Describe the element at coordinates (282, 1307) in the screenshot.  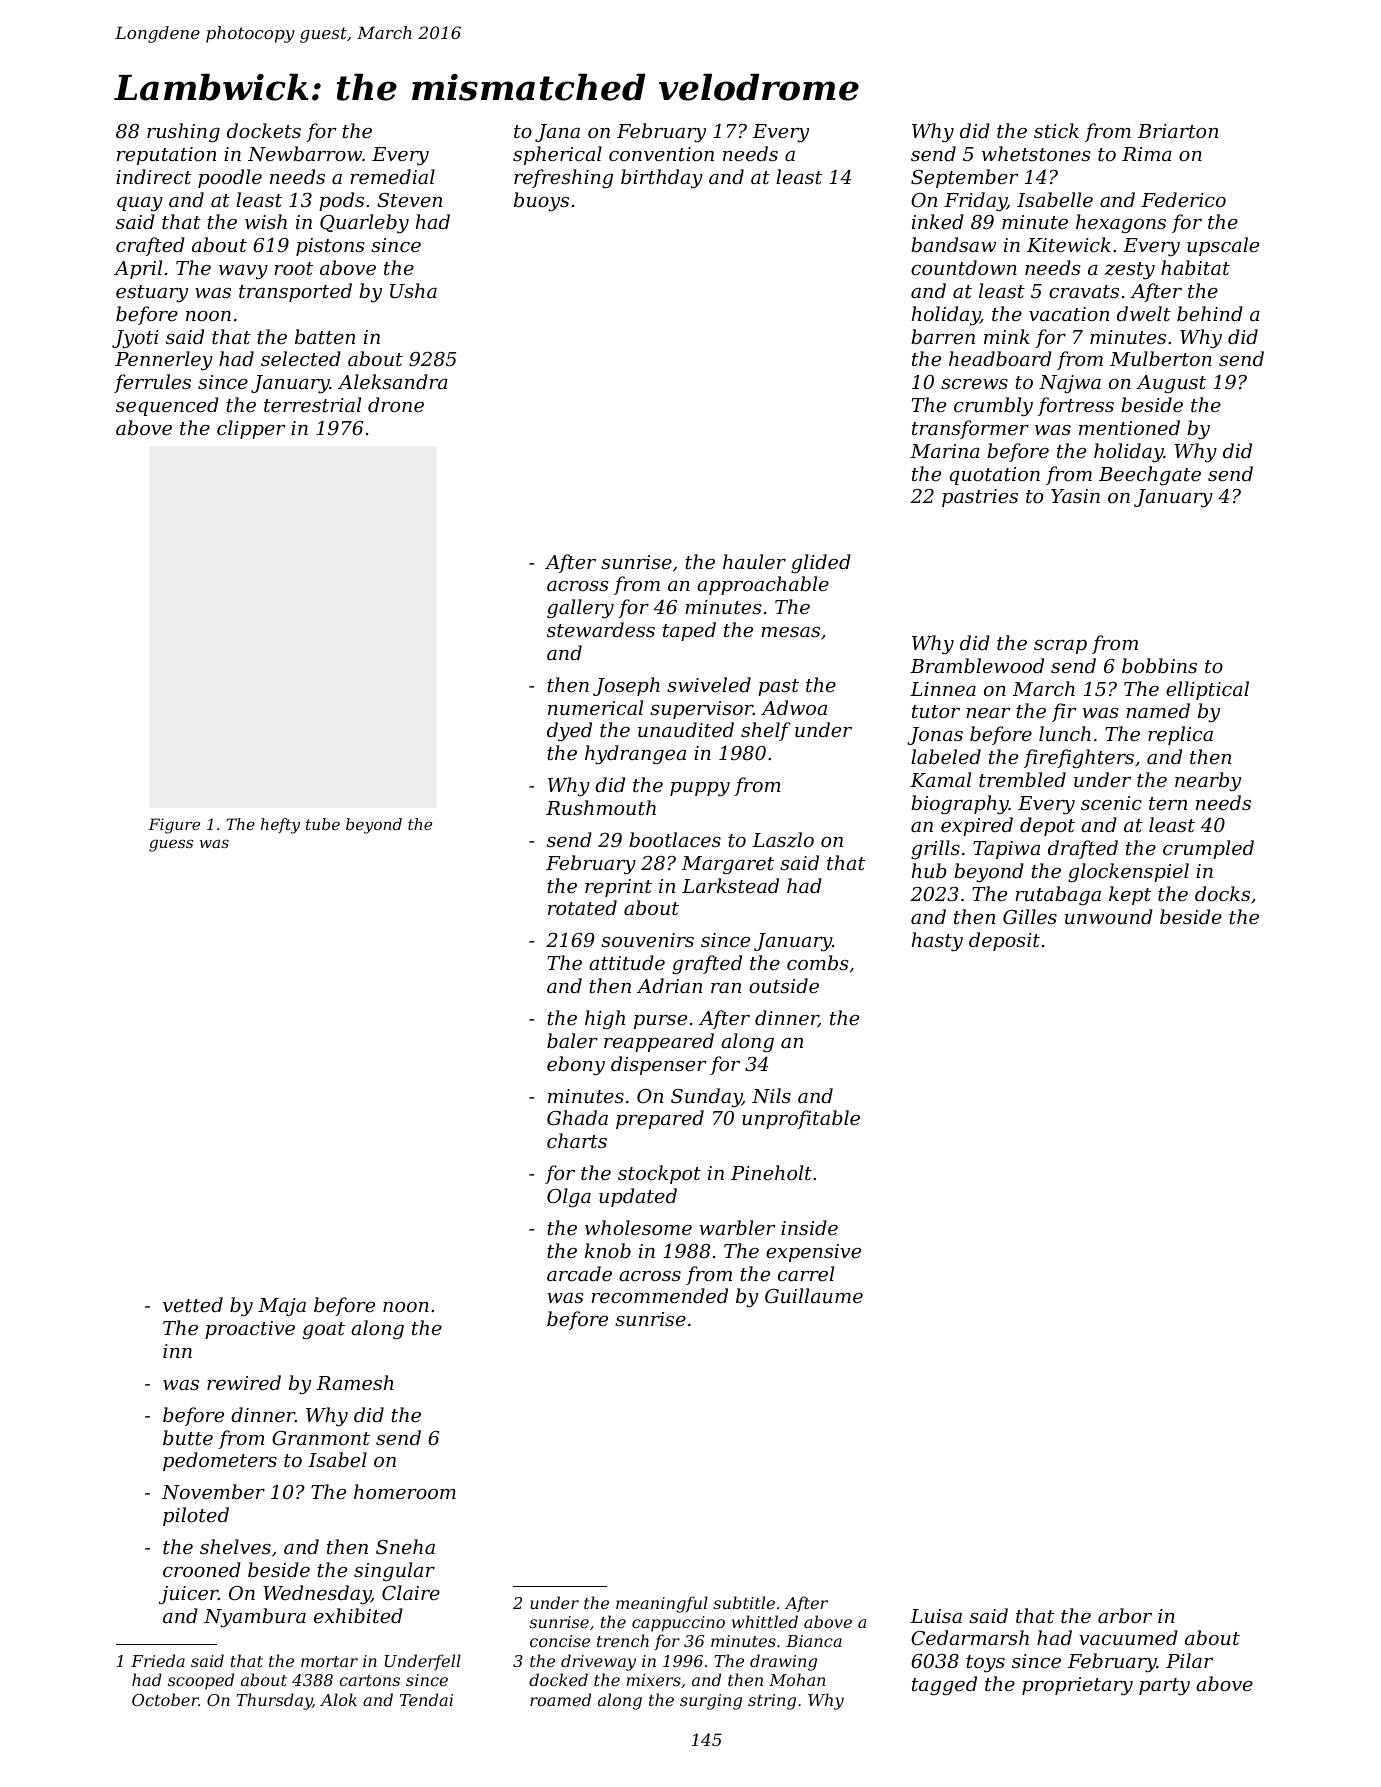
I see `Maja` at that location.
